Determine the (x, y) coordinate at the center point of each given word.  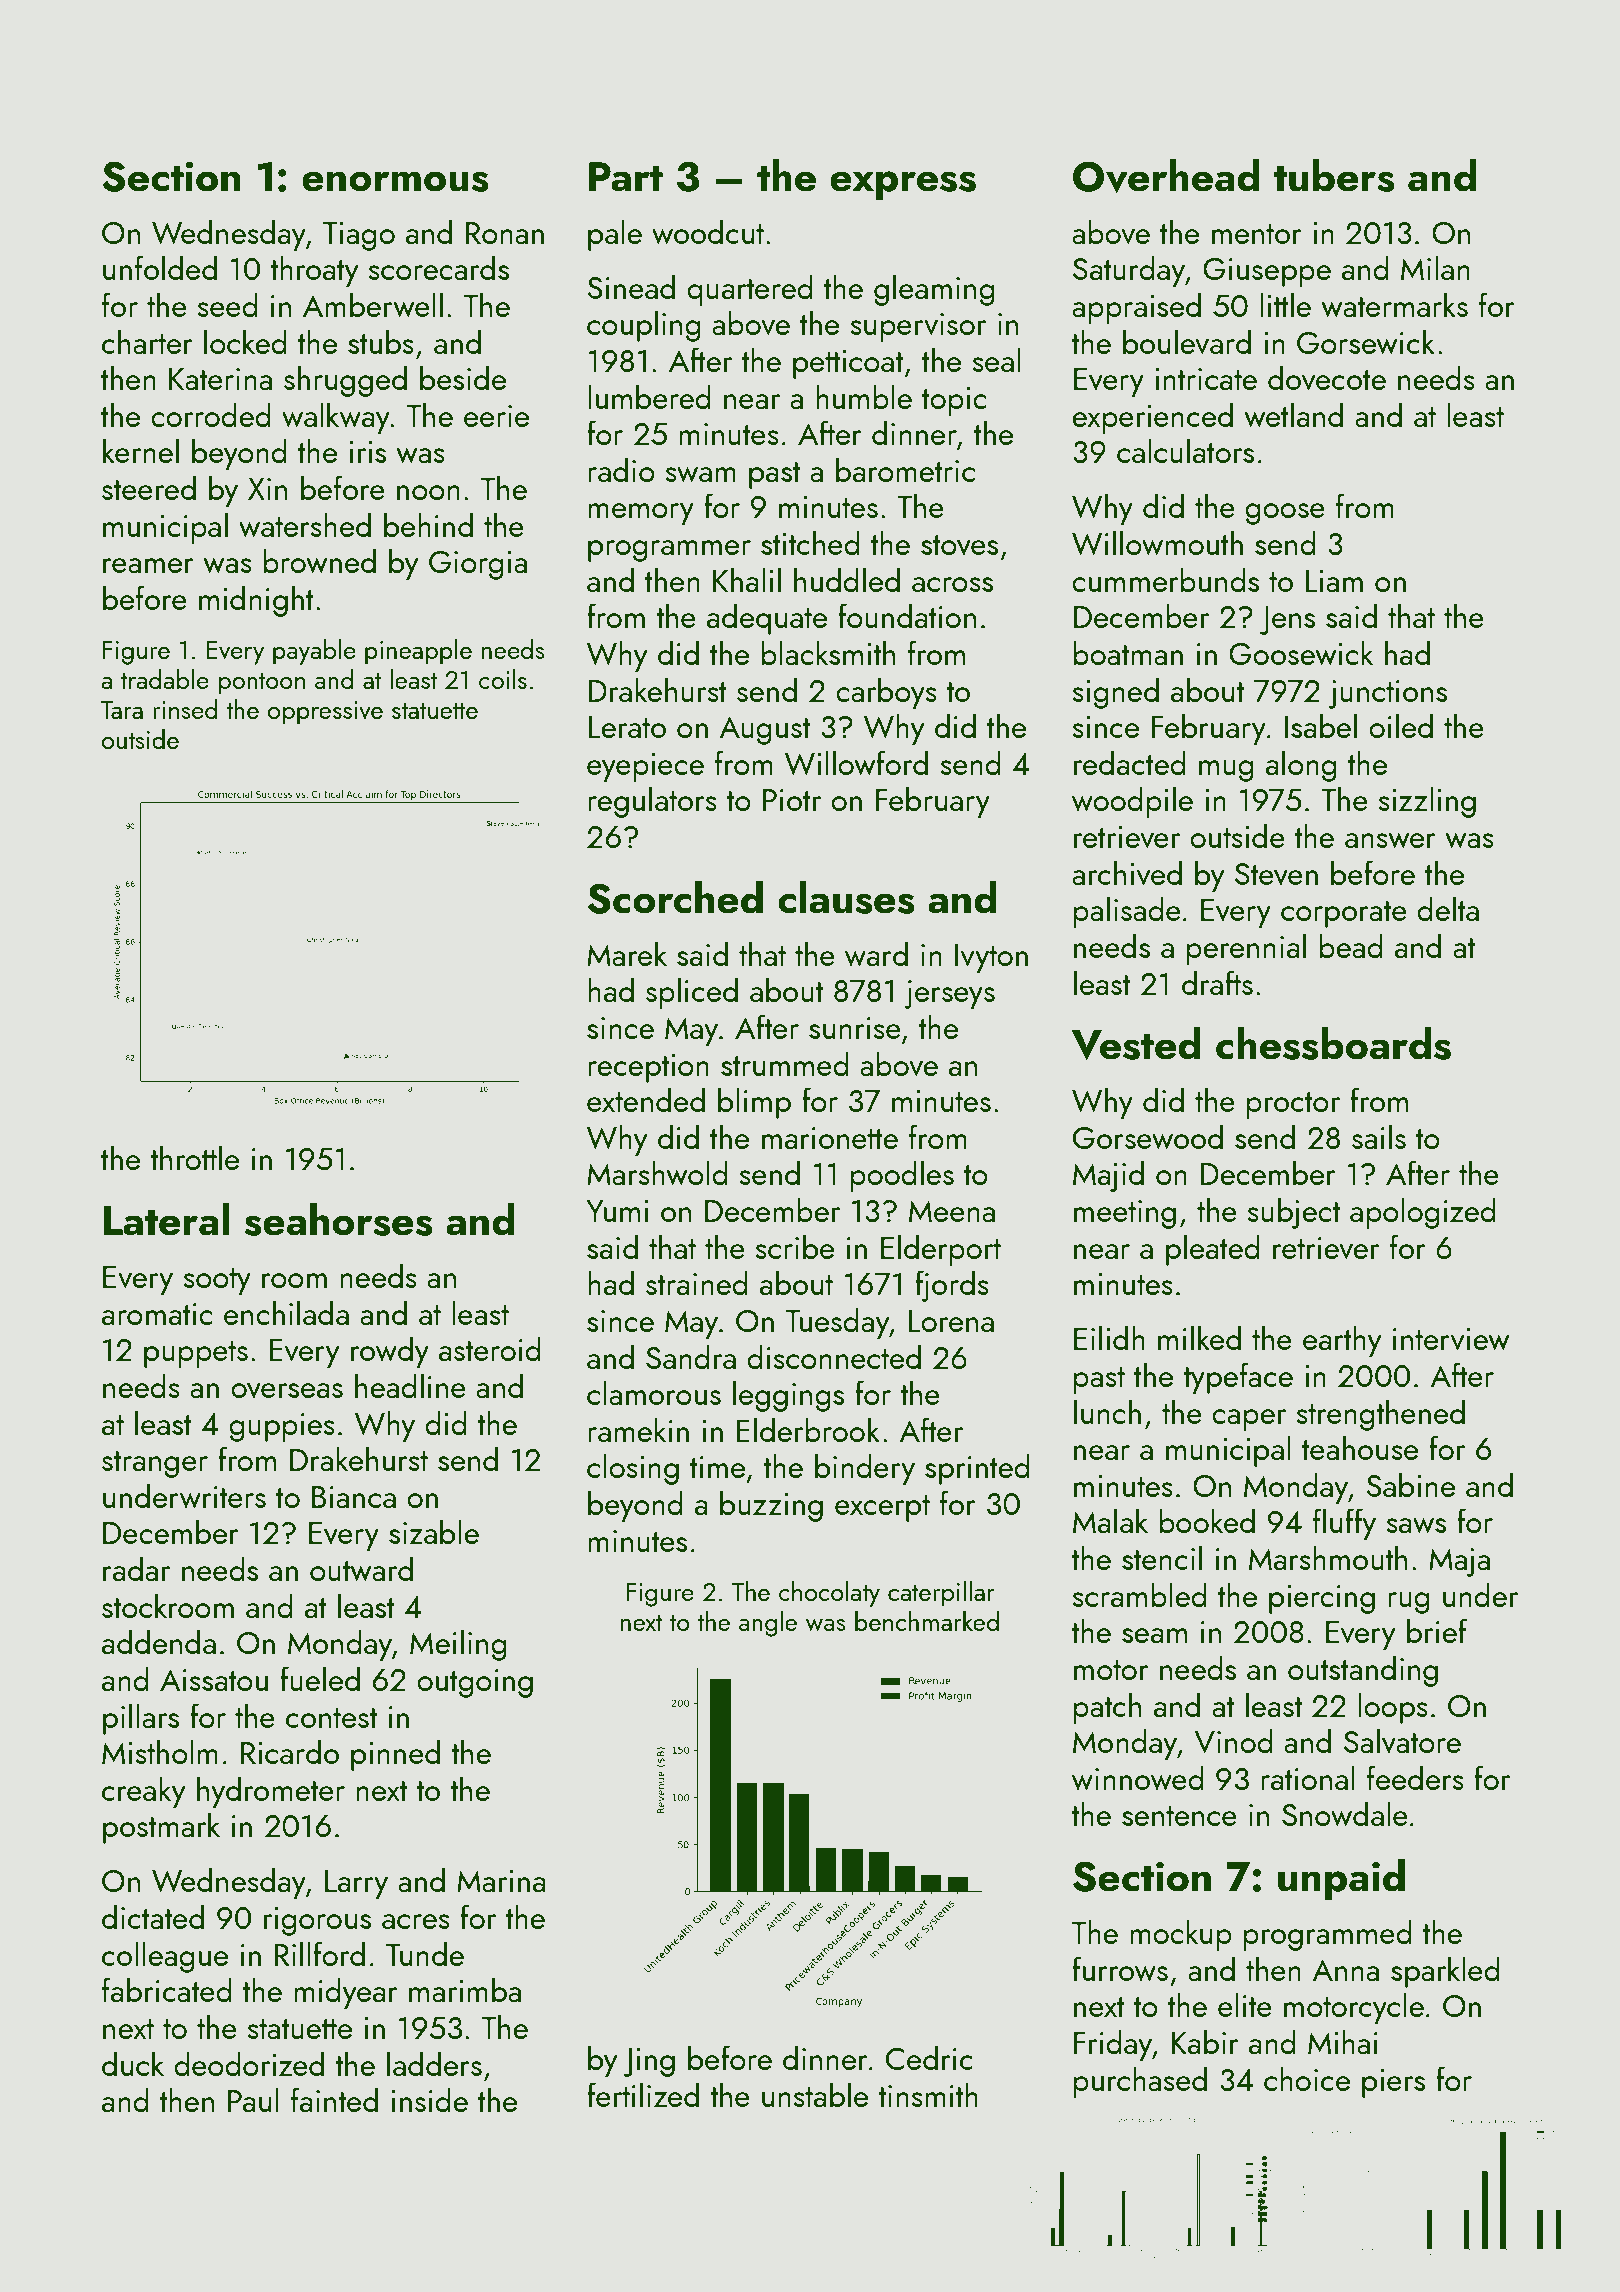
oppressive (325, 713)
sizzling (1427, 802)
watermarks (1394, 305)
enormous (395, 181)
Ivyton (991, 958)
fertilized (643, 2094)
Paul (253, 2099)
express (903, 185)
